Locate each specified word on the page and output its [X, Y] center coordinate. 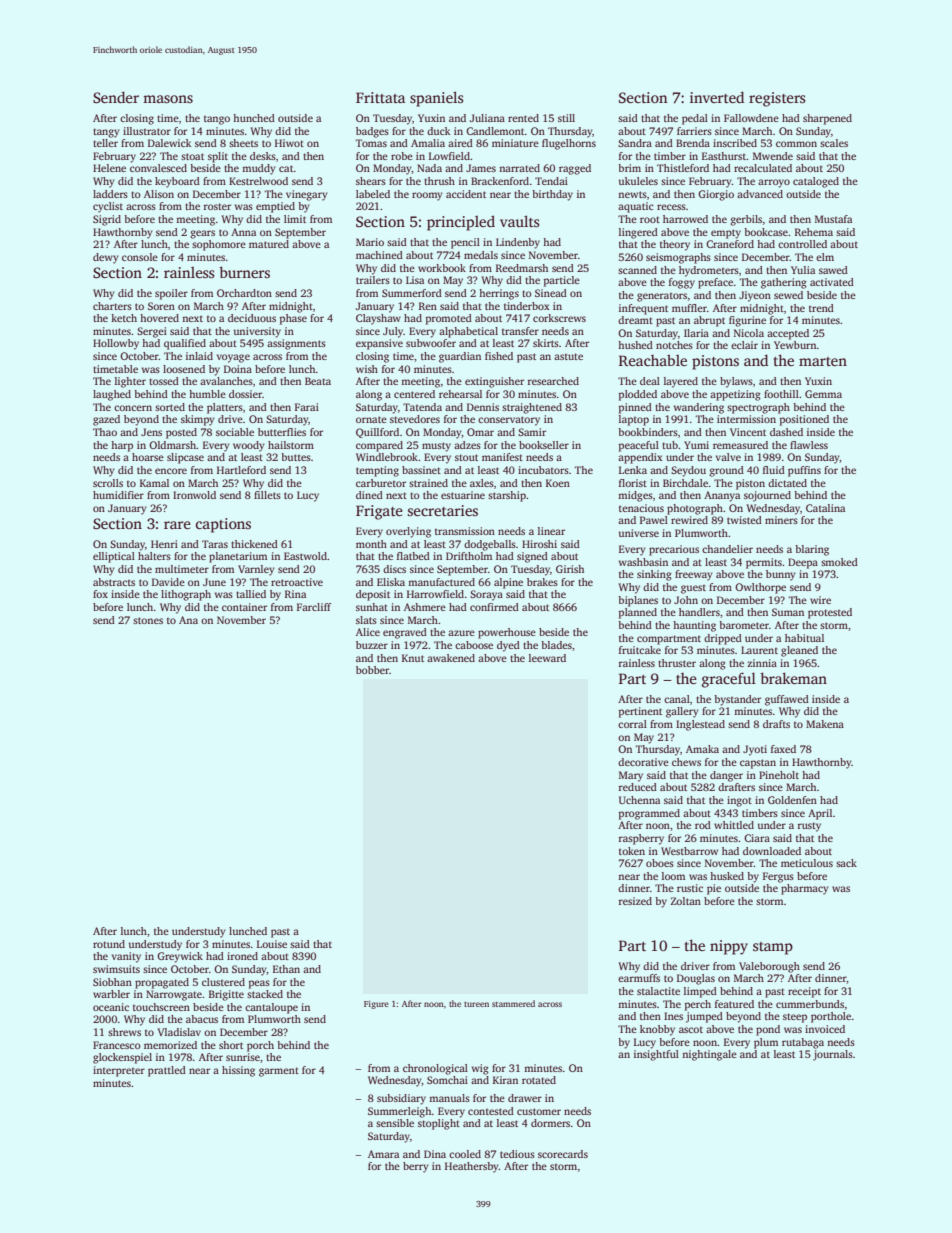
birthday [552, 195]
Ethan [286, 969]
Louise [272, 944]
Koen [558, 483]
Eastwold [305, 556]
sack [846, 863]
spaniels [437, 99]
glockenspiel [122, 1058]
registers [777, 99]
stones [148, 620]
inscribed [735, 143]
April [820, 814]
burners [244, 272]
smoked [839, 562]
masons [168, 99]
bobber [372, 670]
